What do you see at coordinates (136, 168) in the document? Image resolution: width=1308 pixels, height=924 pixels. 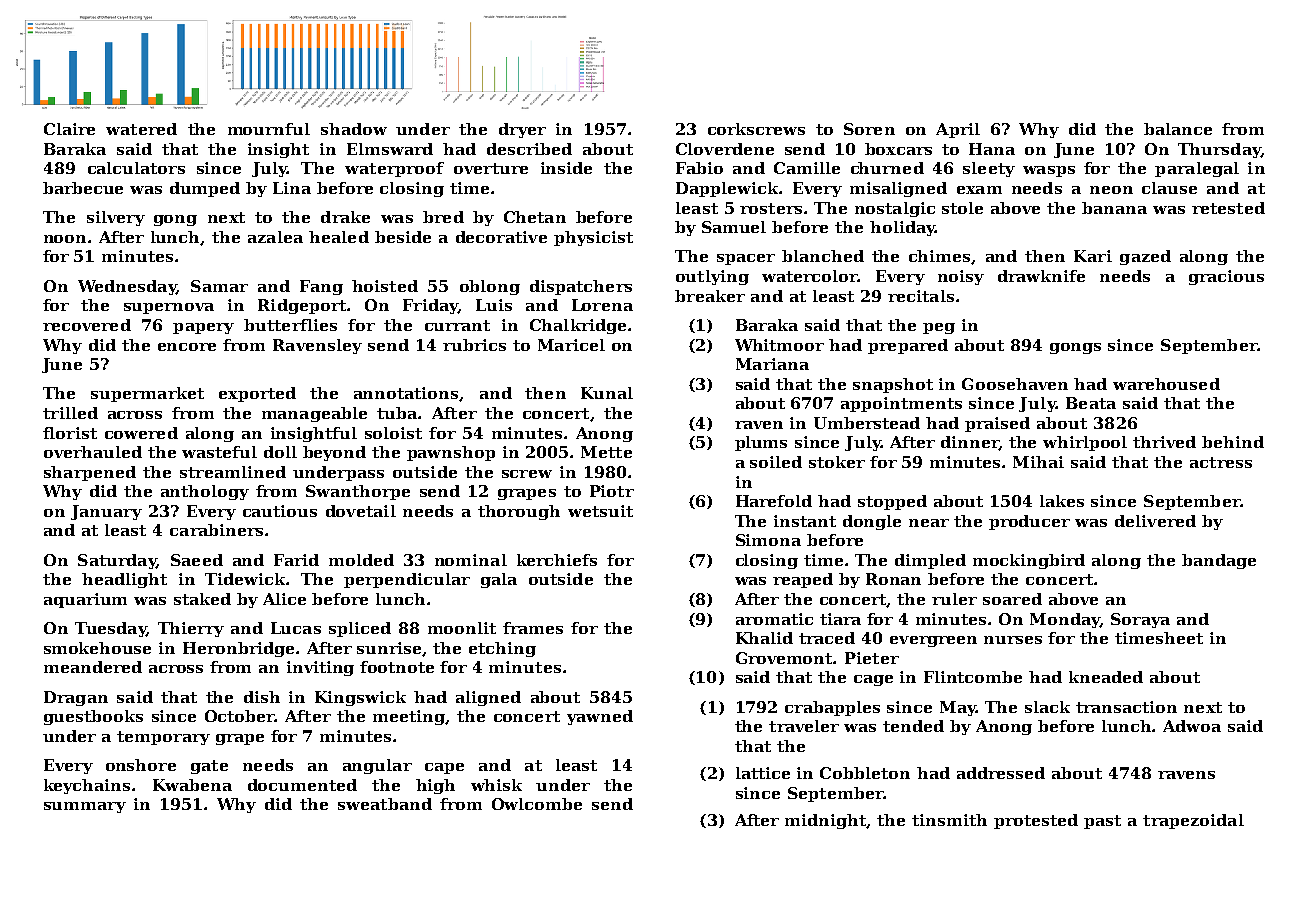 I see `calculators` at bounding box center [136, 168].
